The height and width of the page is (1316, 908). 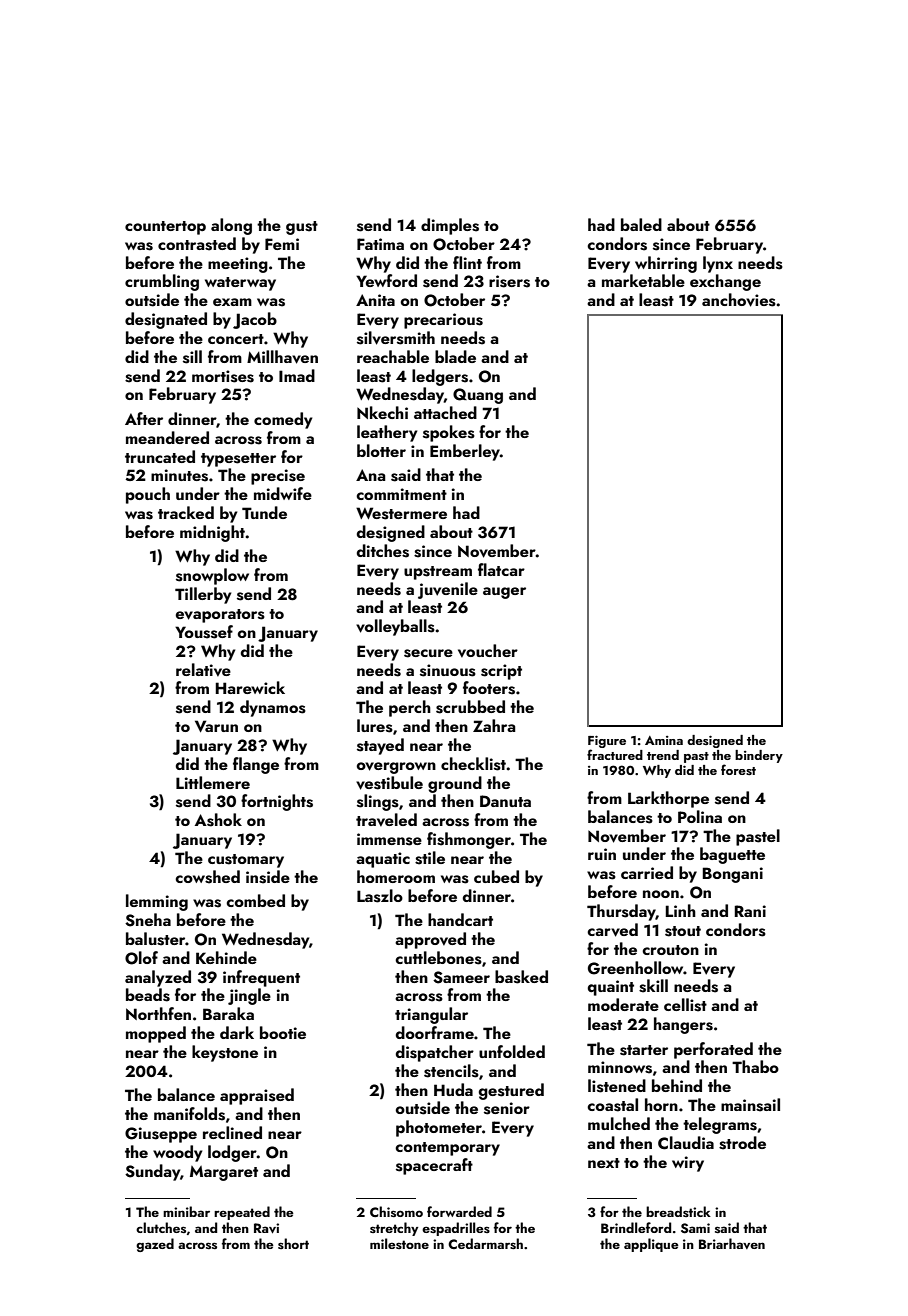 I want to click on Littlemere, so click(x=213, y=782).
